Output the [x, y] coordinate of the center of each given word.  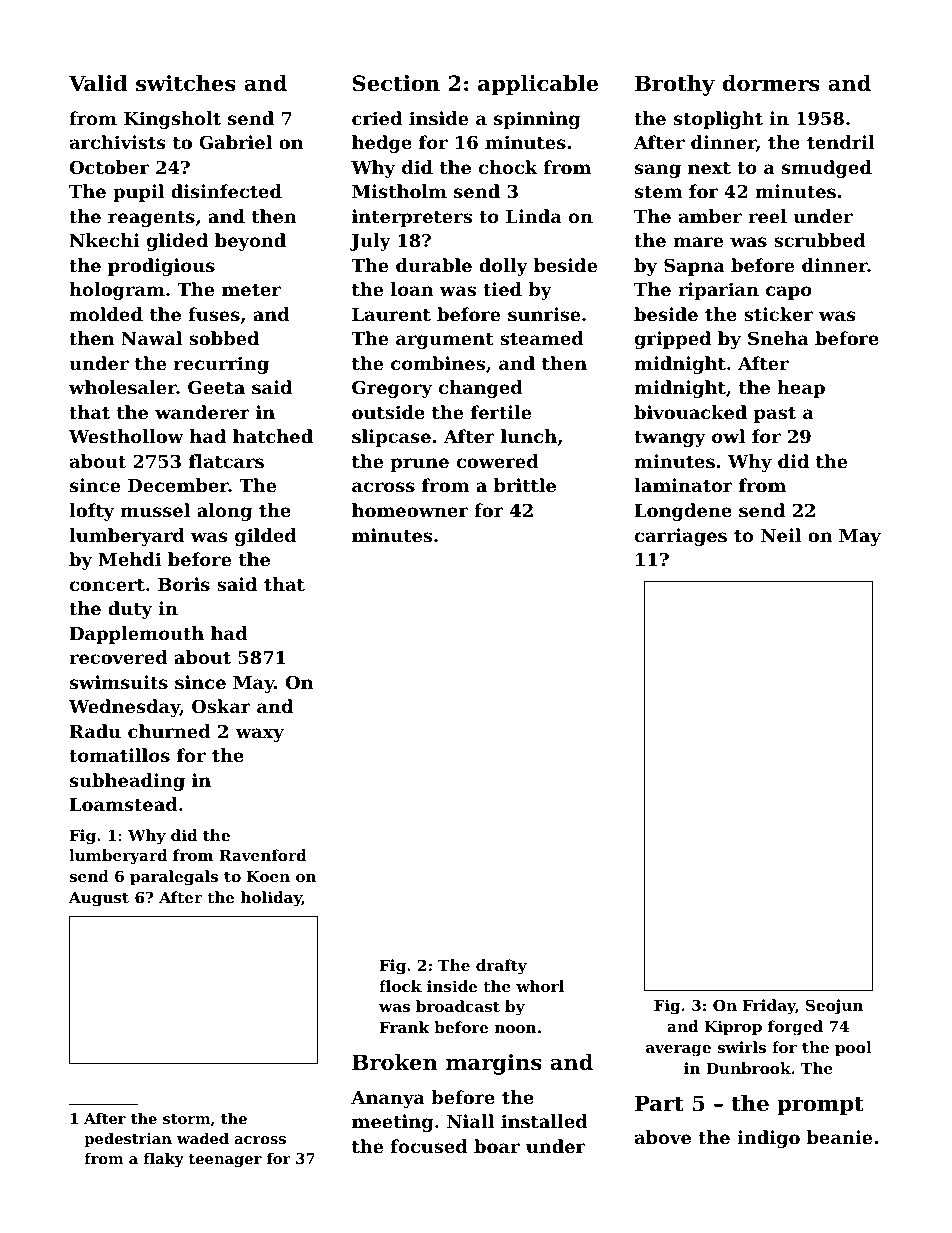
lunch [529, 436]
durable [434, 265]
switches [186, 83]
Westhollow [126, 436]
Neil [781, 535]
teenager [225, 1160]
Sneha [778, 338]
